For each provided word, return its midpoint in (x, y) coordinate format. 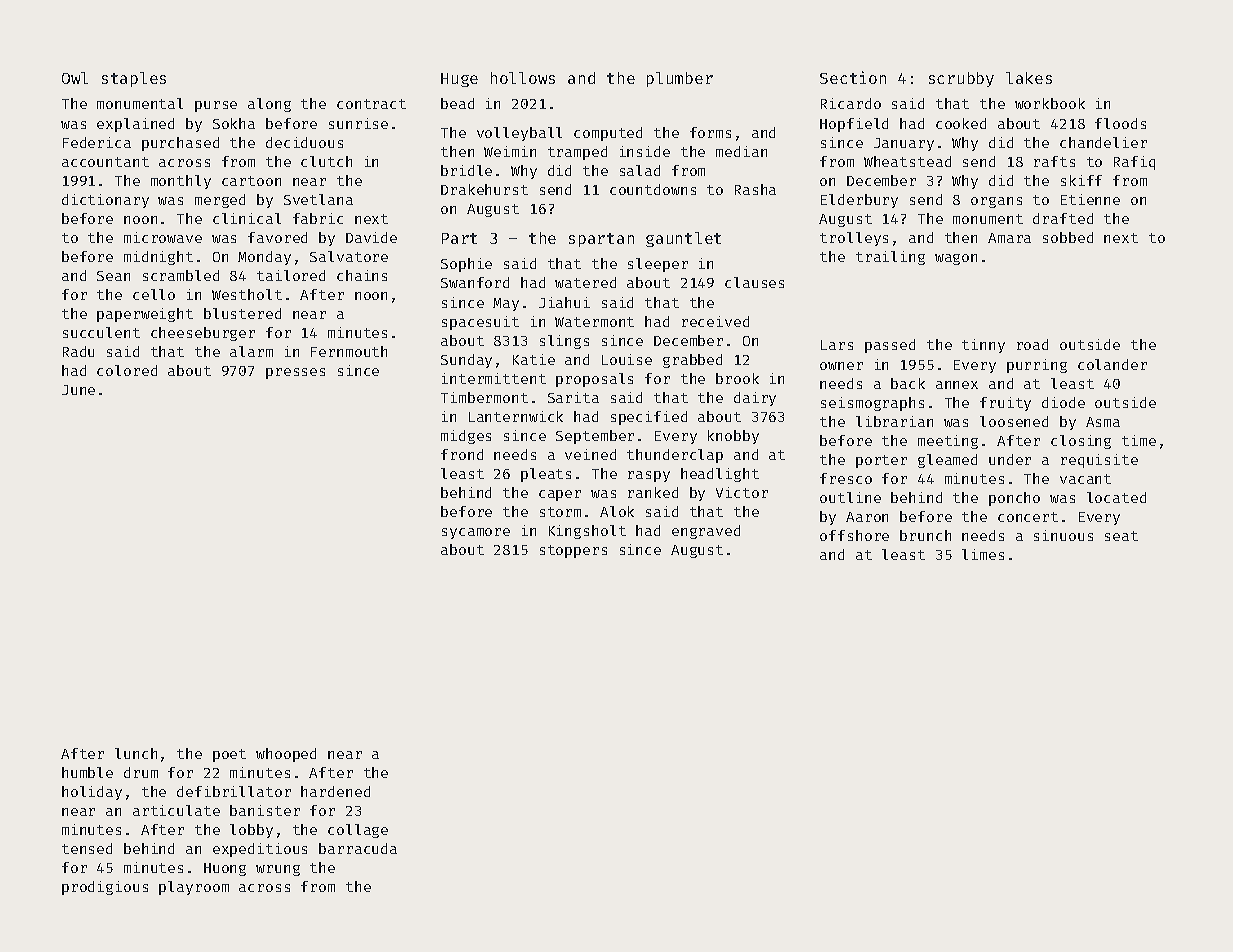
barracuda (358, 848)
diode (1063, 402)
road (1032, 344)
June (78, 390)
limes (983, 554)
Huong (225, 869)
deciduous (304, 142)
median (741, 151)
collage (358, 831)
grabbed (692, 361)
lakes (1029, 78)
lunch (136, 753)
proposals (594, 380)
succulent (101, 332)
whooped (286, 755)
